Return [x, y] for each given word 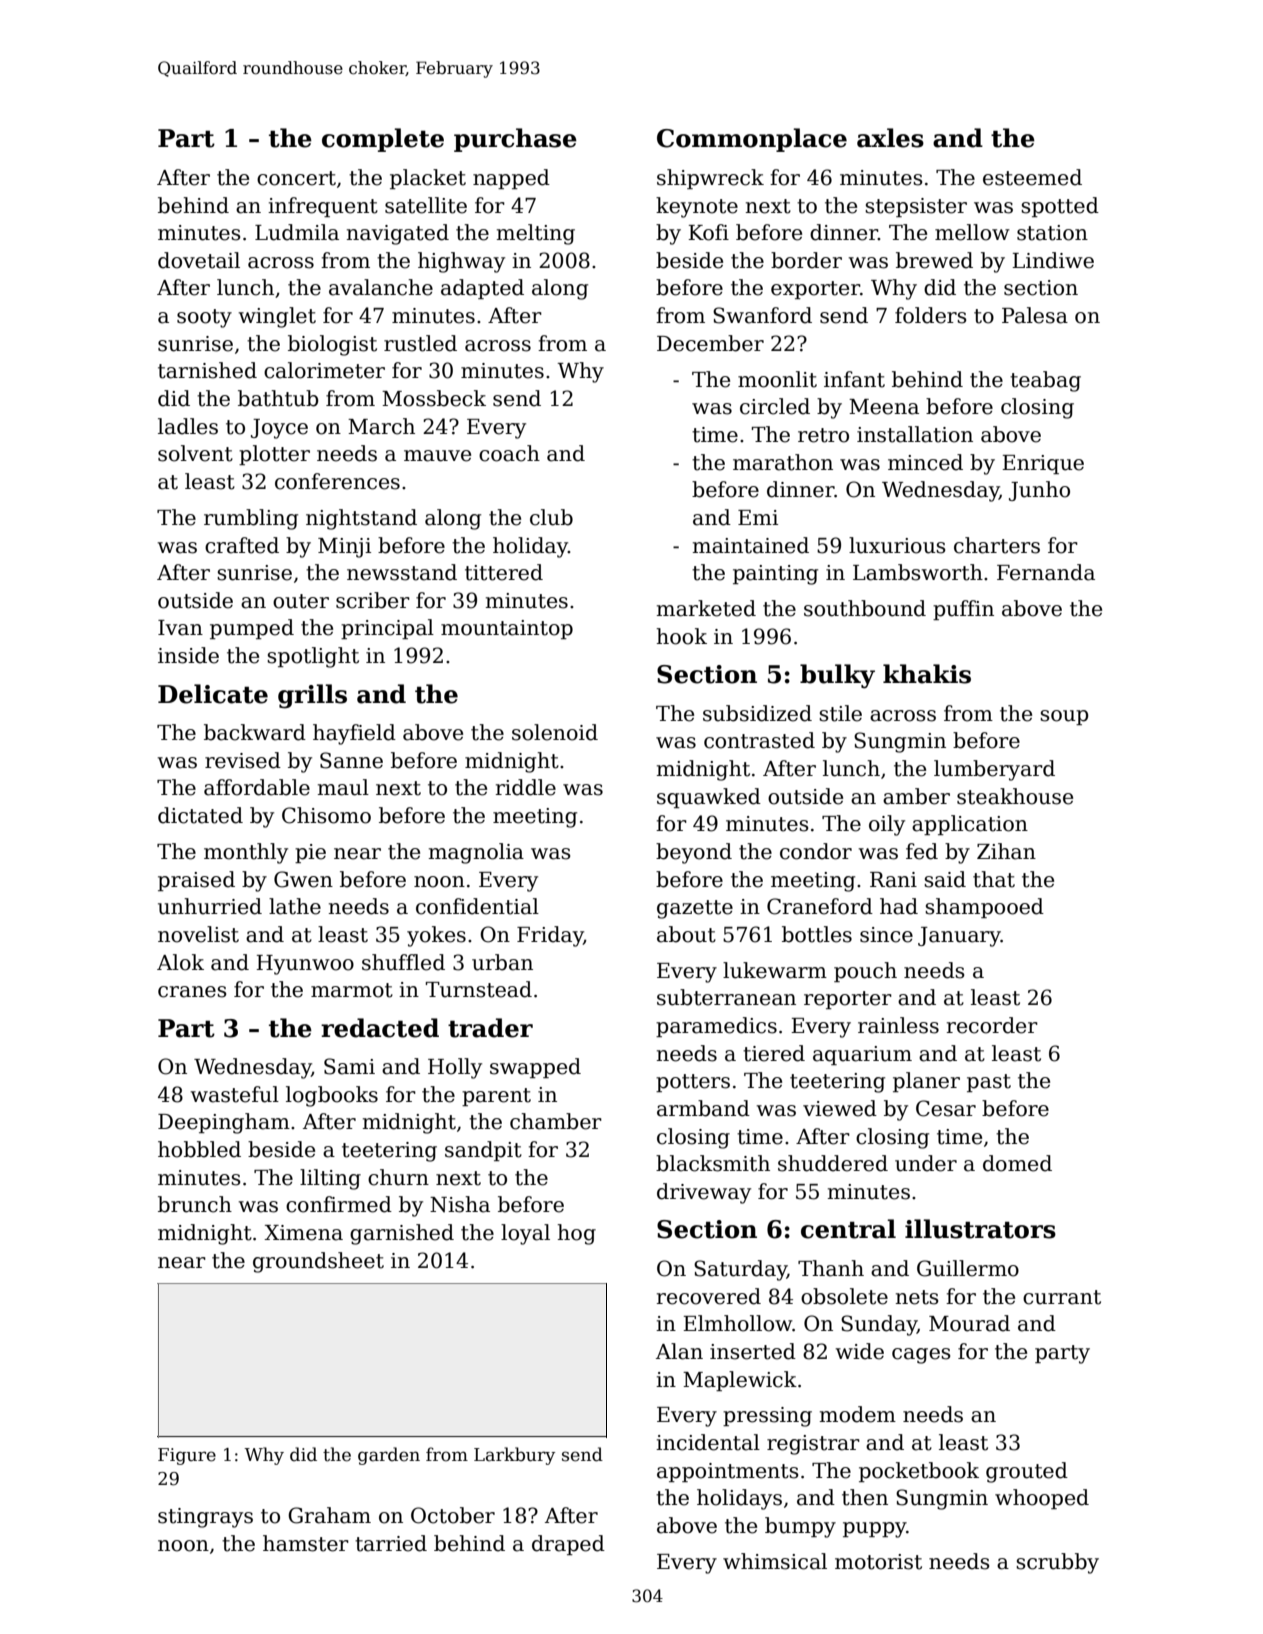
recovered [709, 1296]
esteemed [1032, 177]
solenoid [555, 732]
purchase [515, 140]
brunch [195, 1204]
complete [383, 140]
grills [312, 696]
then [865, 1497]
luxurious [897, 545]
